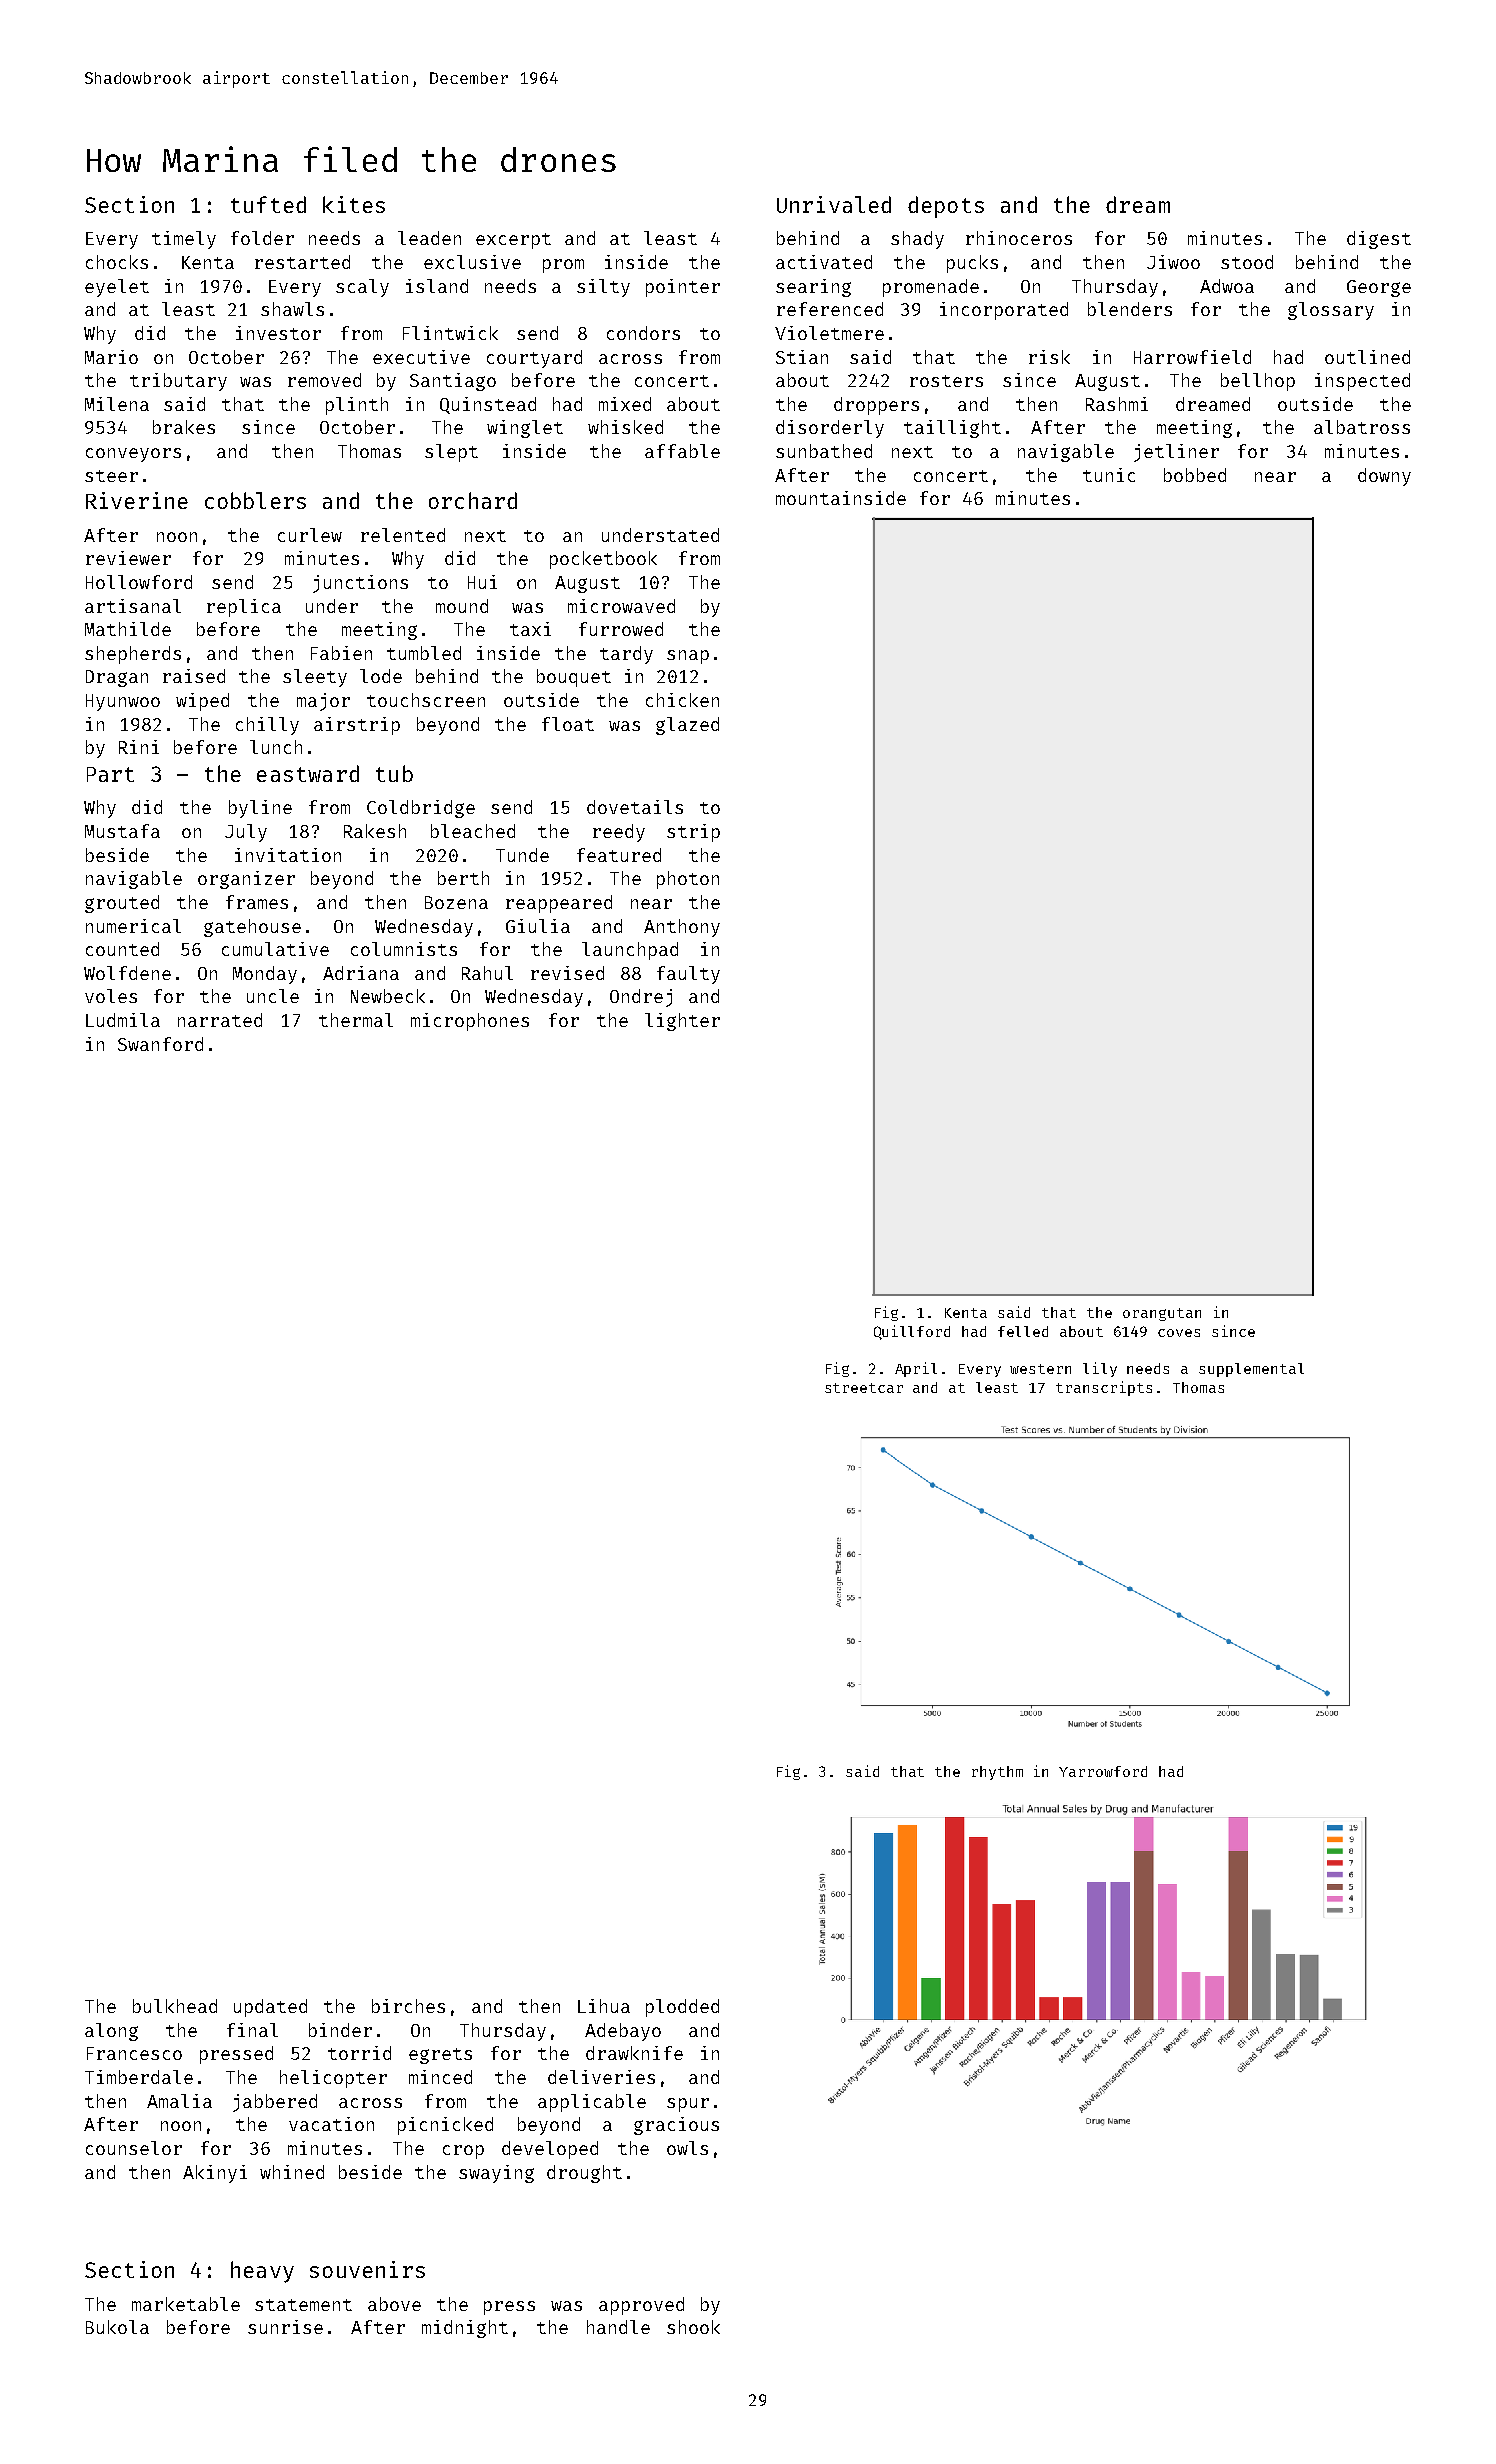 The height and width of the image is (2464, 1496). What do you see at coordinates (117, 404) in the image?
I see `Milena` at bounding box center [117, 404].
